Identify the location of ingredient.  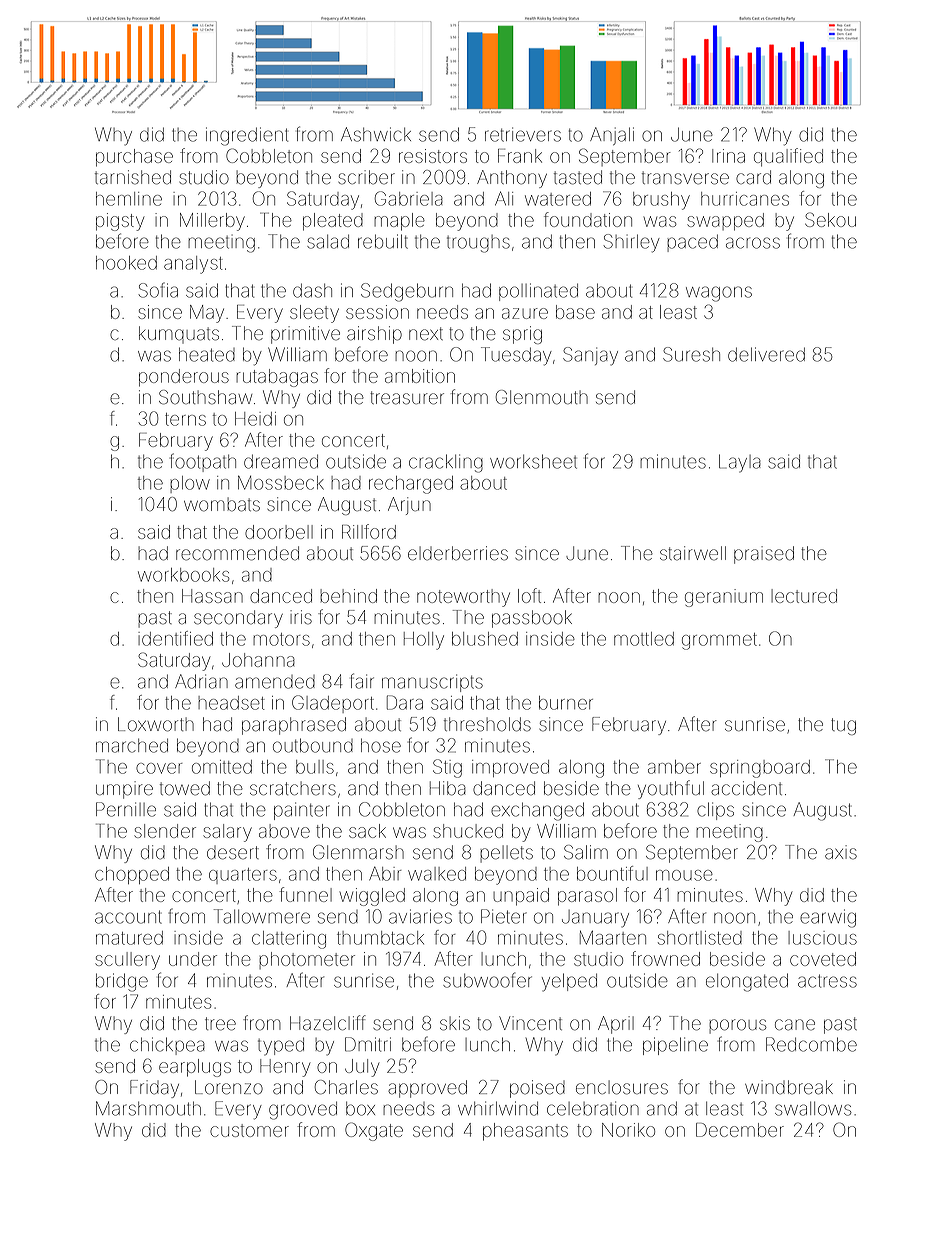
(247, 136).
